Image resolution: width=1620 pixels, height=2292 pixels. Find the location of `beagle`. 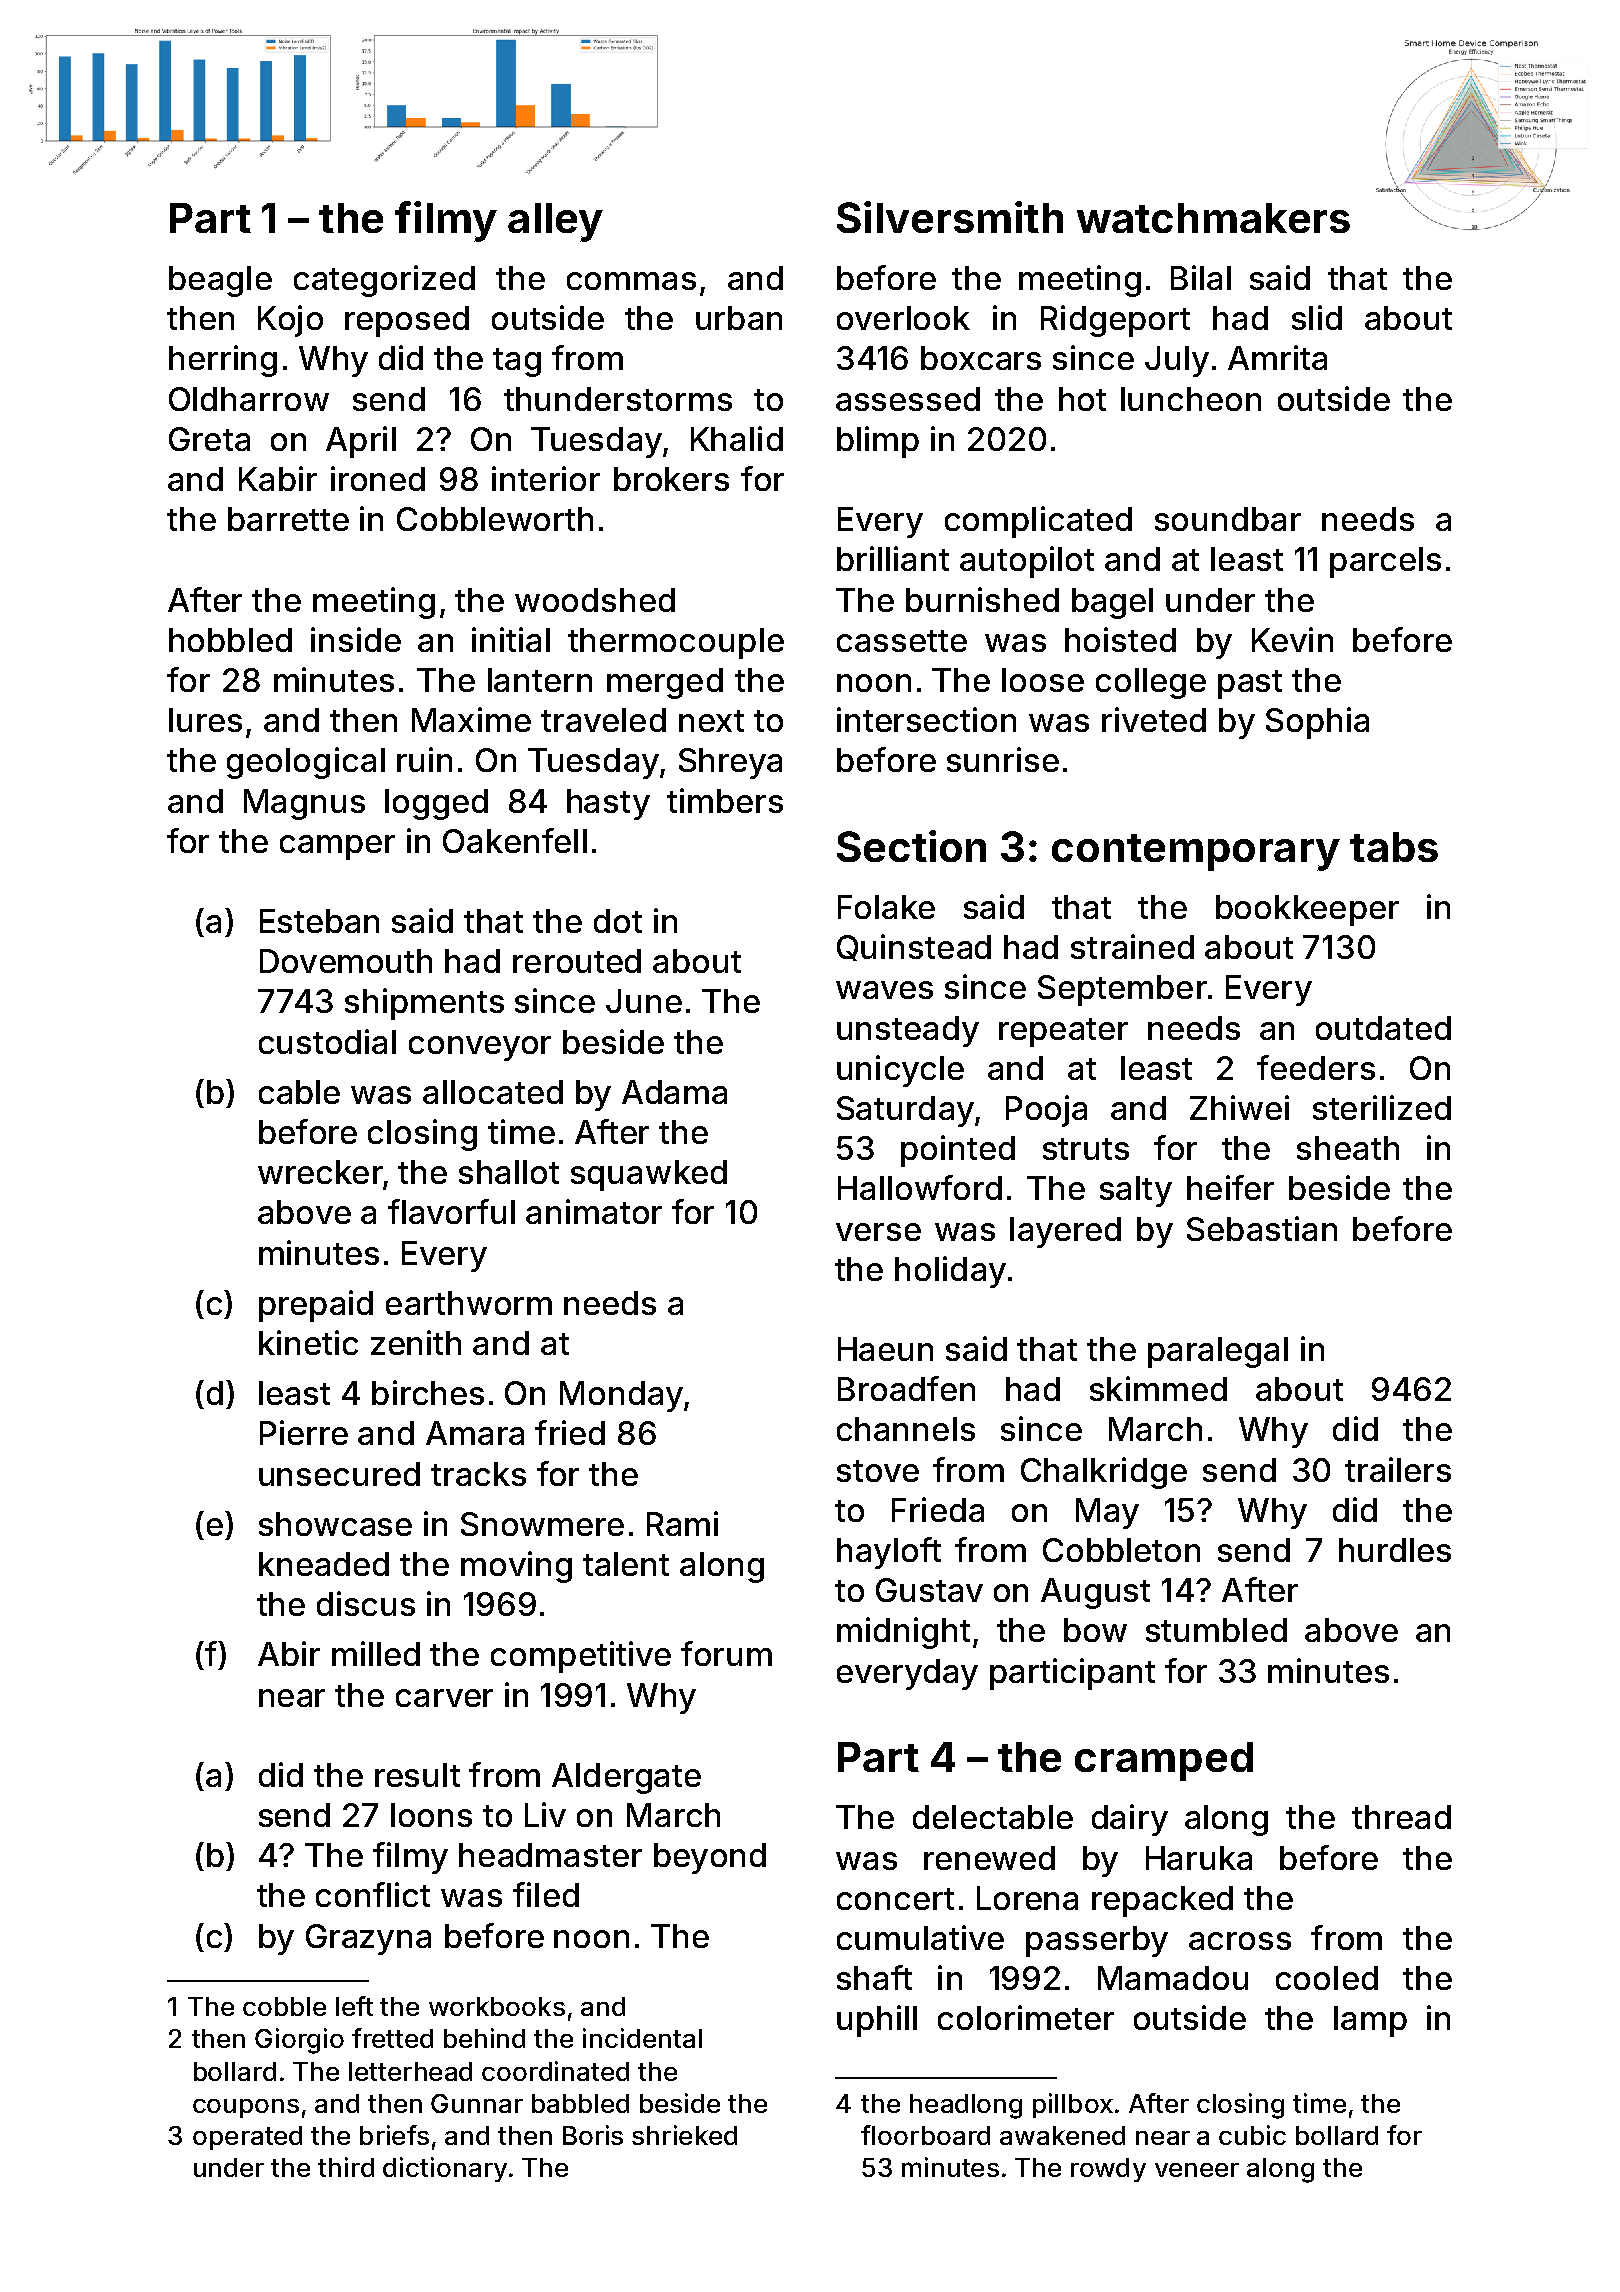

beagle is located at coordinates (220, 281).
